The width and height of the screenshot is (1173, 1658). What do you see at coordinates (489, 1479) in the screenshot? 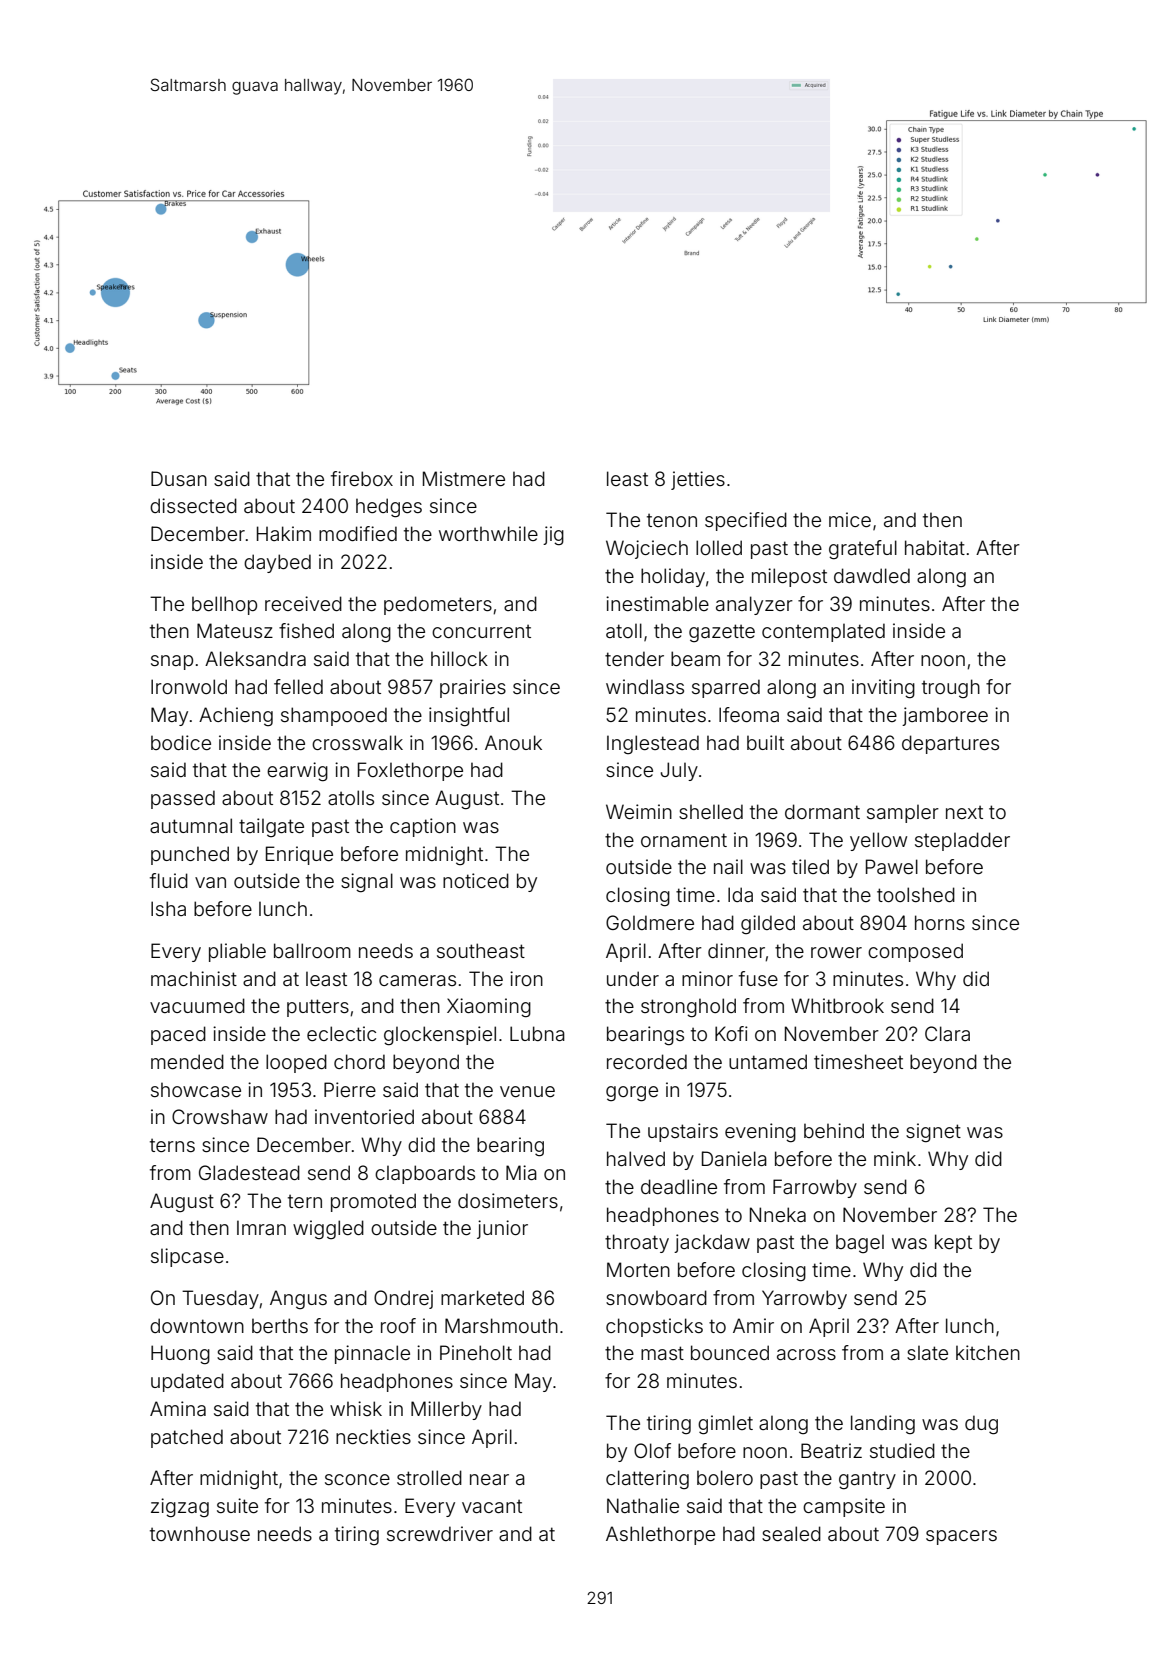
I see `near` at bounding box center [489, 1479].
